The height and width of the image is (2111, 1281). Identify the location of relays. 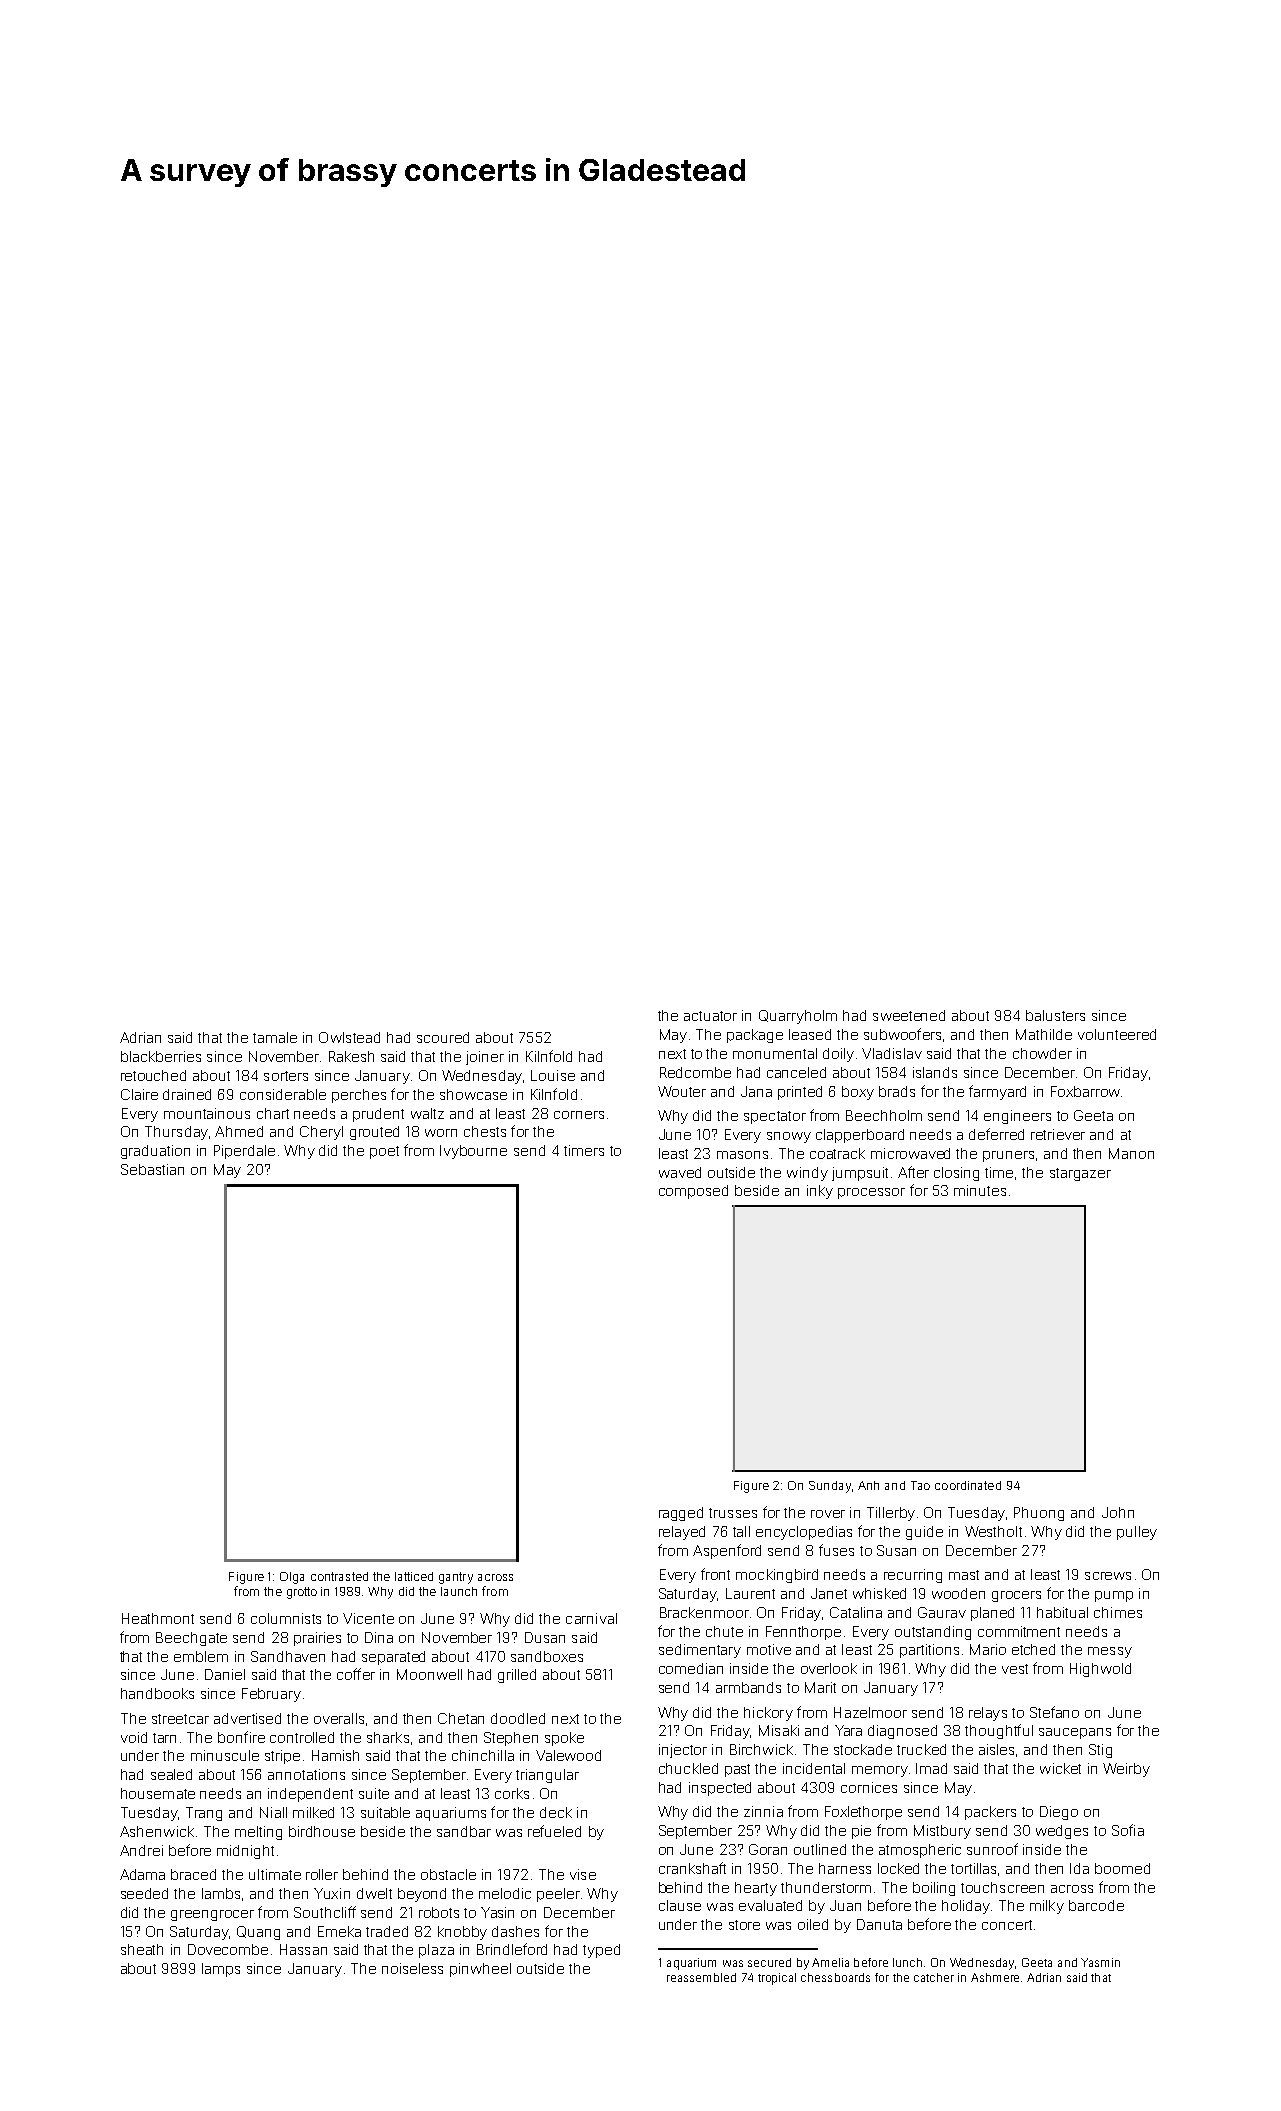
(988, 1714).
